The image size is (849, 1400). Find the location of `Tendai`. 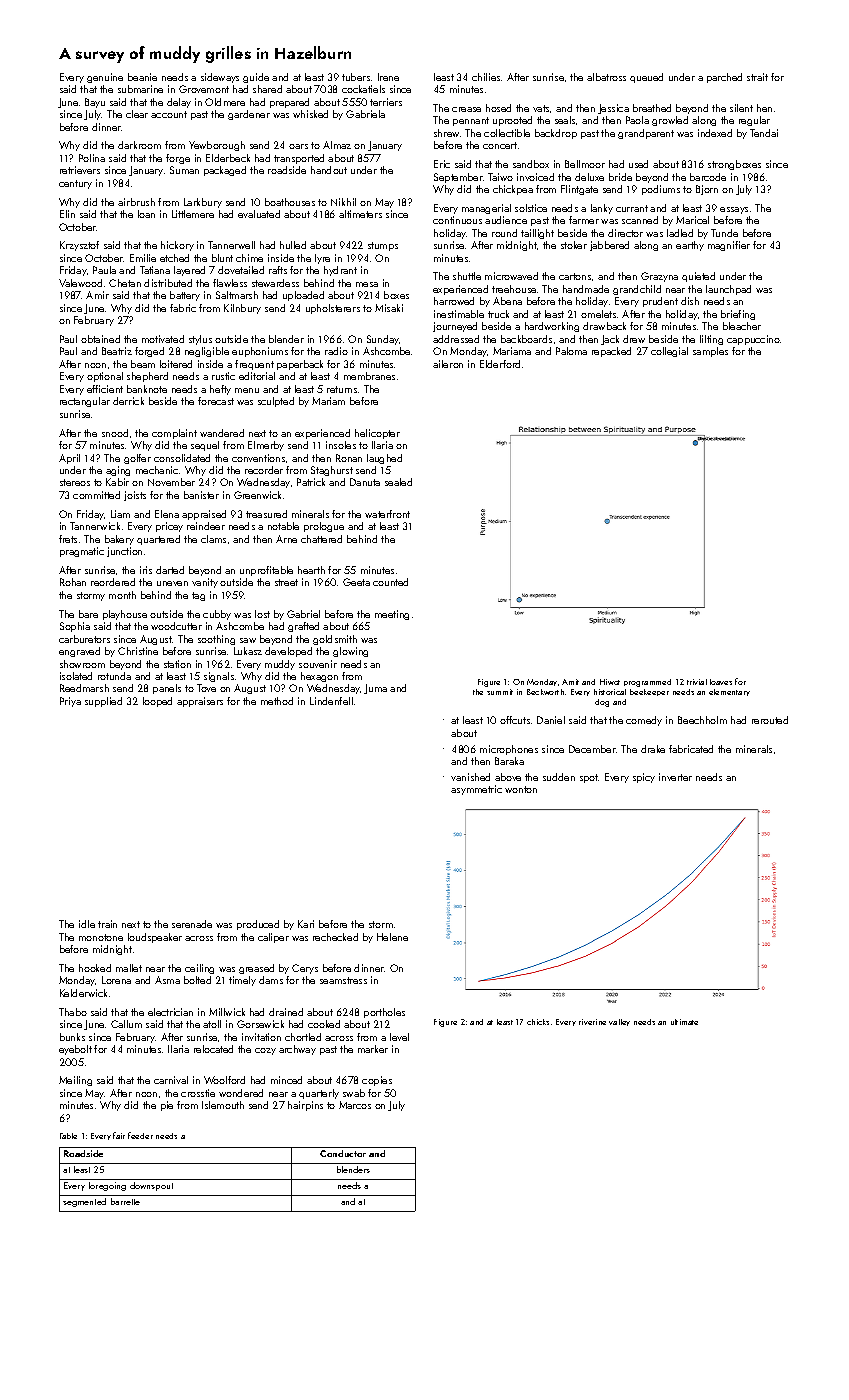

Tendai is located at coordinates (764, 133).
